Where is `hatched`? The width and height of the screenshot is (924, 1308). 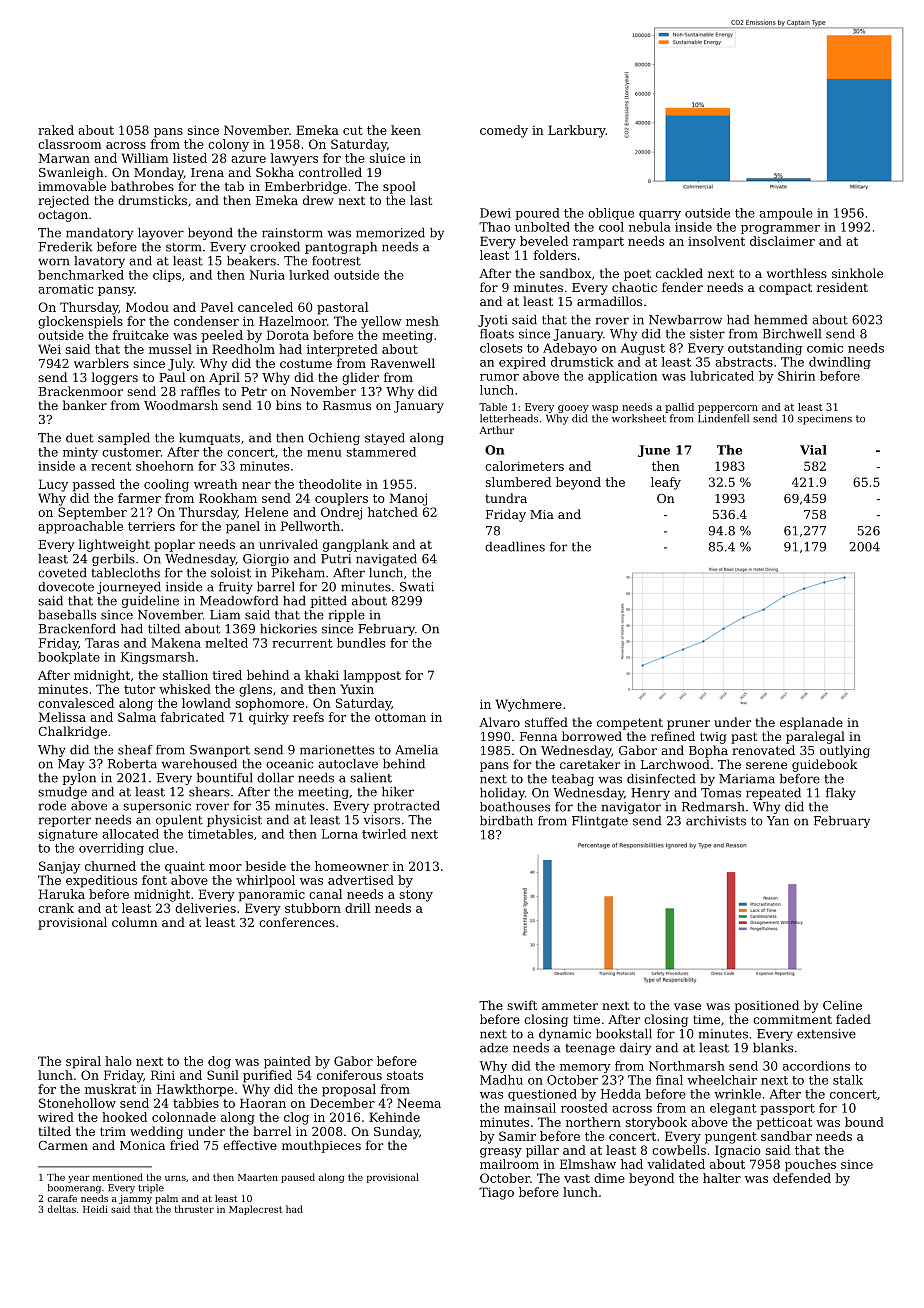 hatched is located at coordinates (393, 512).
